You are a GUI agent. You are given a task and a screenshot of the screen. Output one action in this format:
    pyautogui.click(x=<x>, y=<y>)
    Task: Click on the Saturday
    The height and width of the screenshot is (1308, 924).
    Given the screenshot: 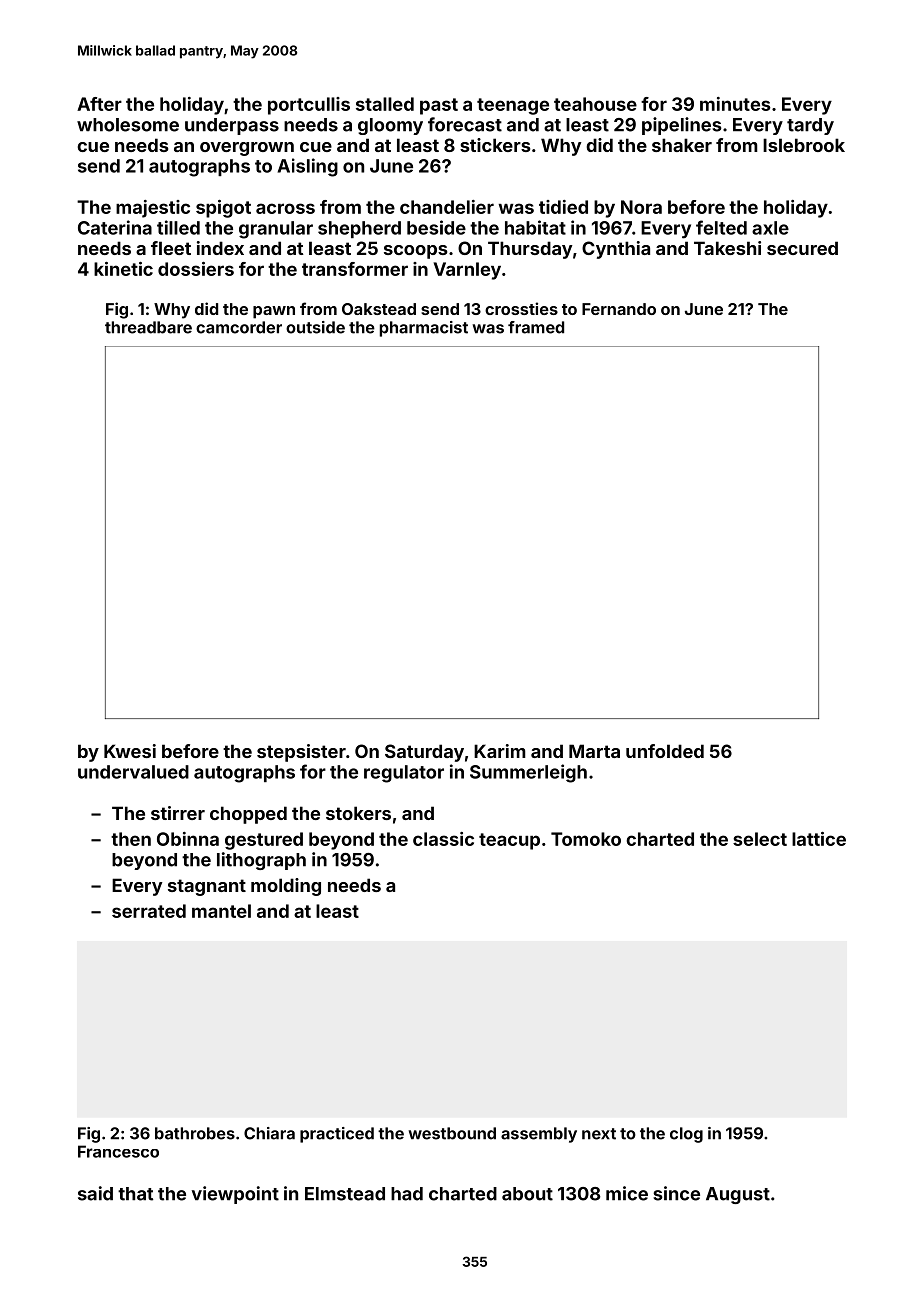 What is the action you would take?
    pyautogui.click(x=424, y=753)
